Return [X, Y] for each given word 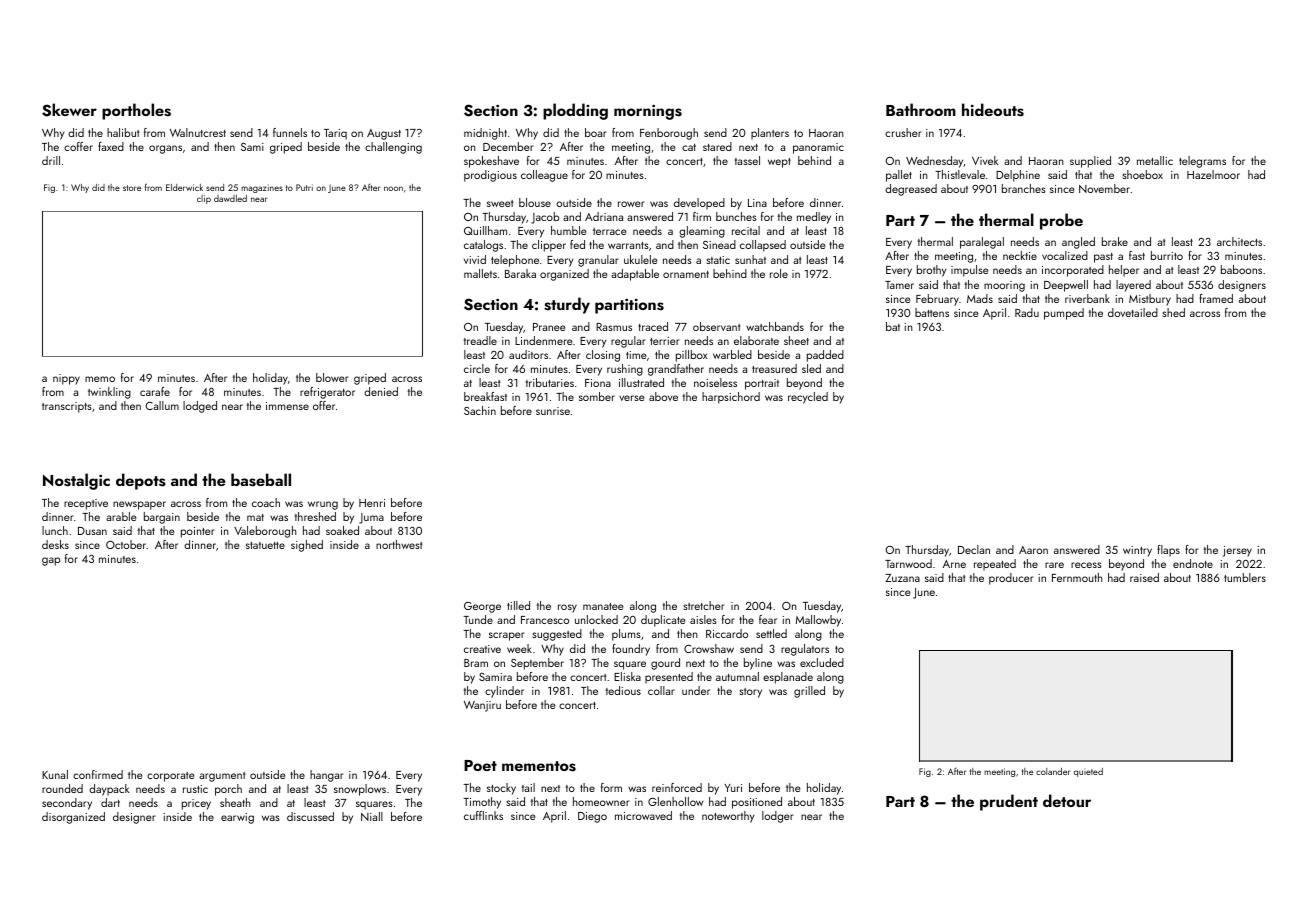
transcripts [67, 407]
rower [631, 204]
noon [393, 188]
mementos [539, 766]
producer [1011, 579]
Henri [372, 503]
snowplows [360, 790]
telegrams [1202, 162]
